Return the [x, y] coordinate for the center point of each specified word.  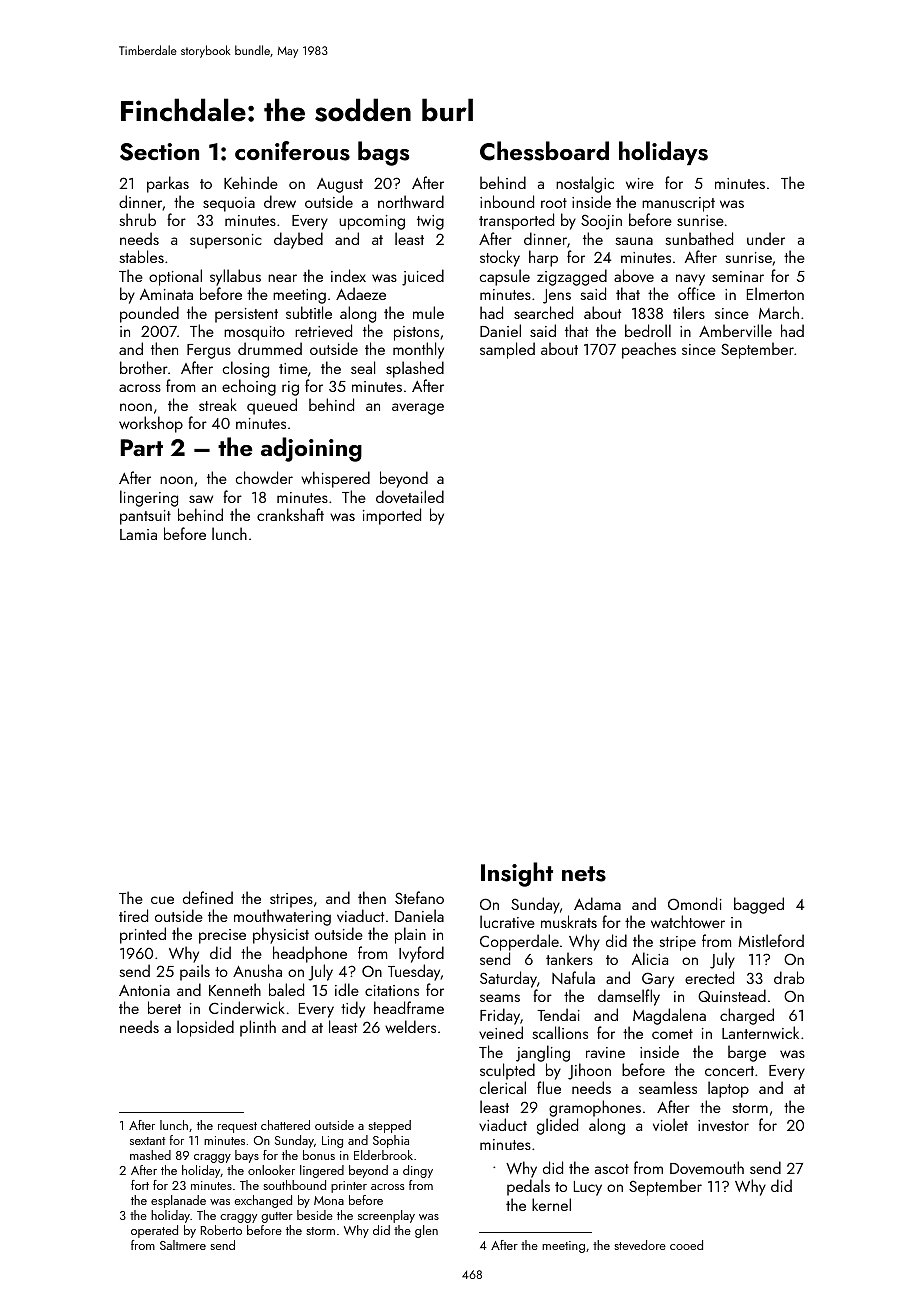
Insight [517, 874]
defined [208, 897]
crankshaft [290, 514]
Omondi [695, 903]
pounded [149, 314]
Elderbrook [383, 1155]
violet [670, 1124]
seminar [738, 276]
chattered [285, 1125]
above [634, 275]
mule [428, 312]
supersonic [226, 241]
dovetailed [410, 496]
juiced [423, 277]
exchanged [263, 1201]
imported [392, 516]
